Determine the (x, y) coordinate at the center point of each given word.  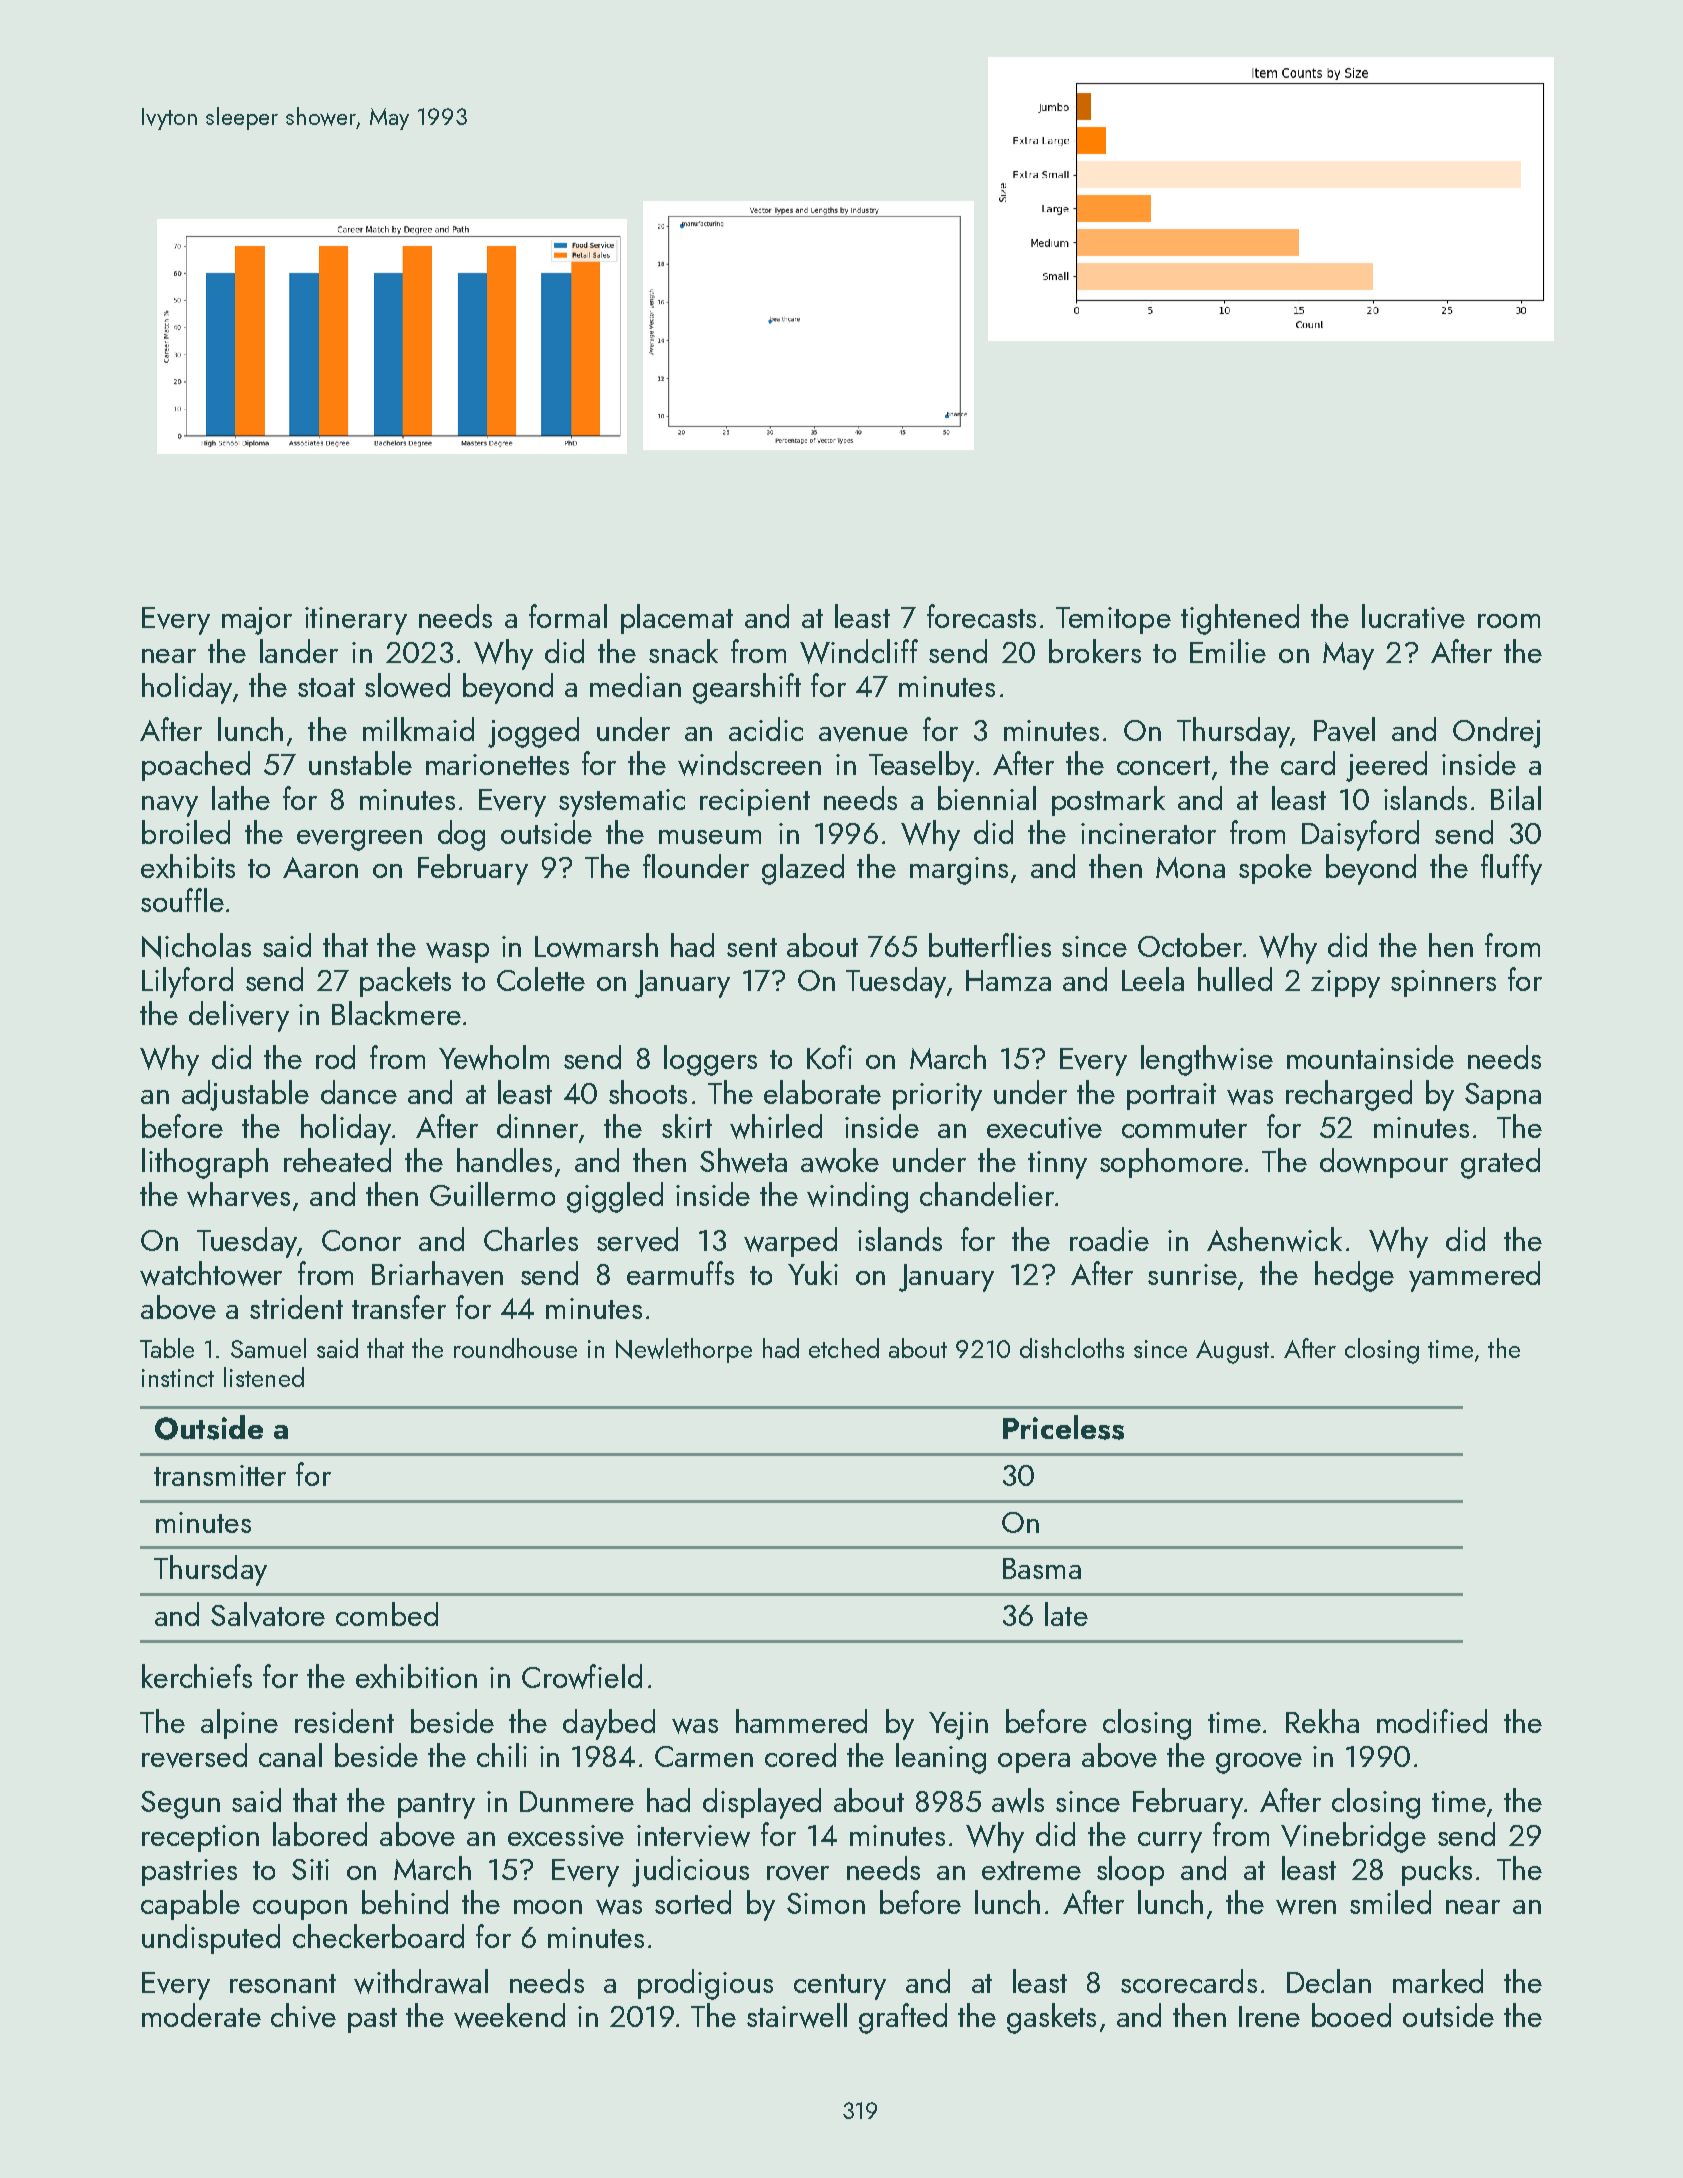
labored (320, 1834)
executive (1044, 1128)
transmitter (220, 1475)
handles (504, 1160)
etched (844, 1348)
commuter (1184, 1128)
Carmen (704, 1756)
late (1066, 1614)
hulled (1235, 979)
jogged (533, 732)
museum (710, 837)
